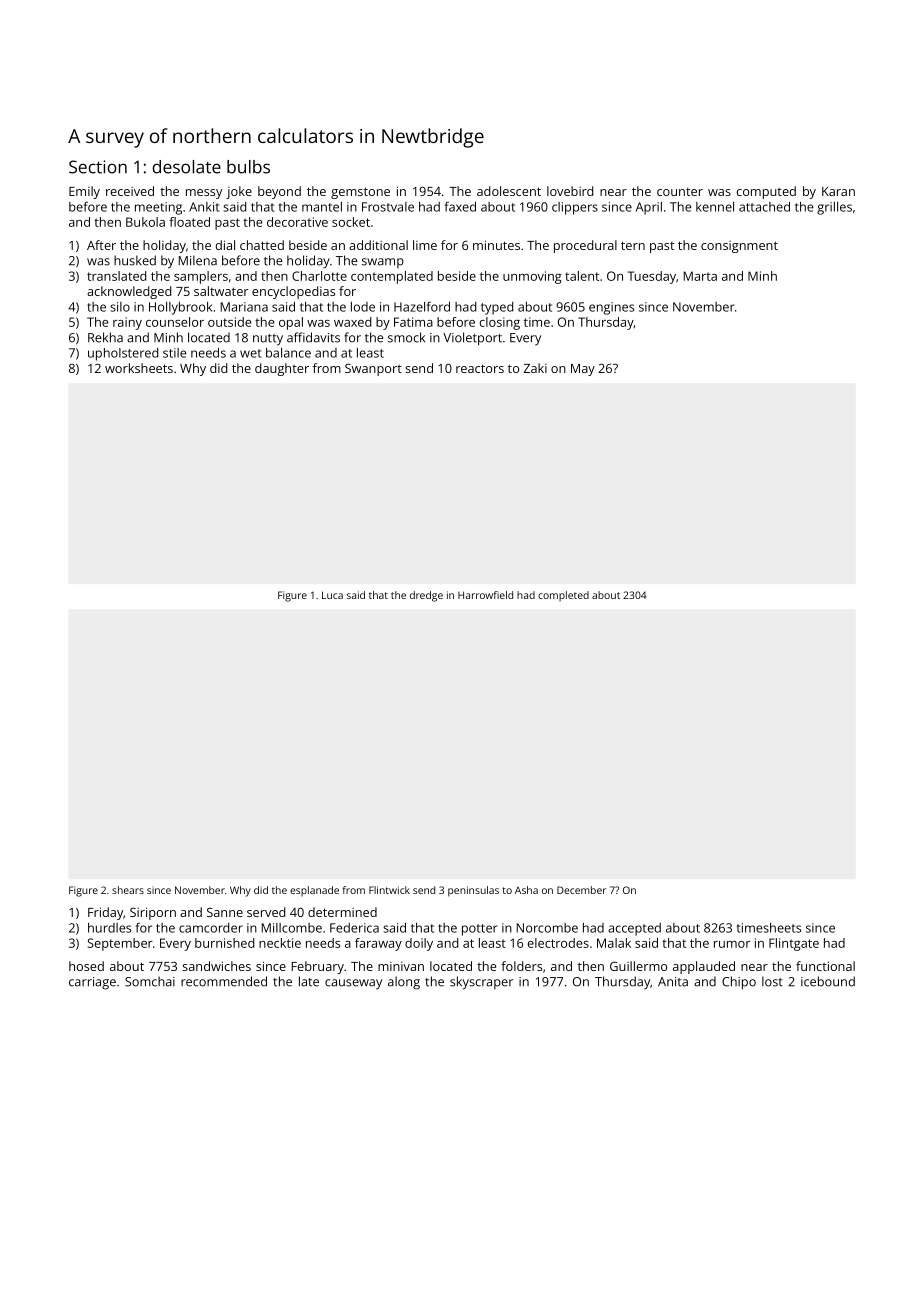 Image resolution: width=924 pixels, height=1308 pixels. What do you see at coordinates (373, 370) in the screenshot?
I see `Swanport` at bounding box center [373, 370].
